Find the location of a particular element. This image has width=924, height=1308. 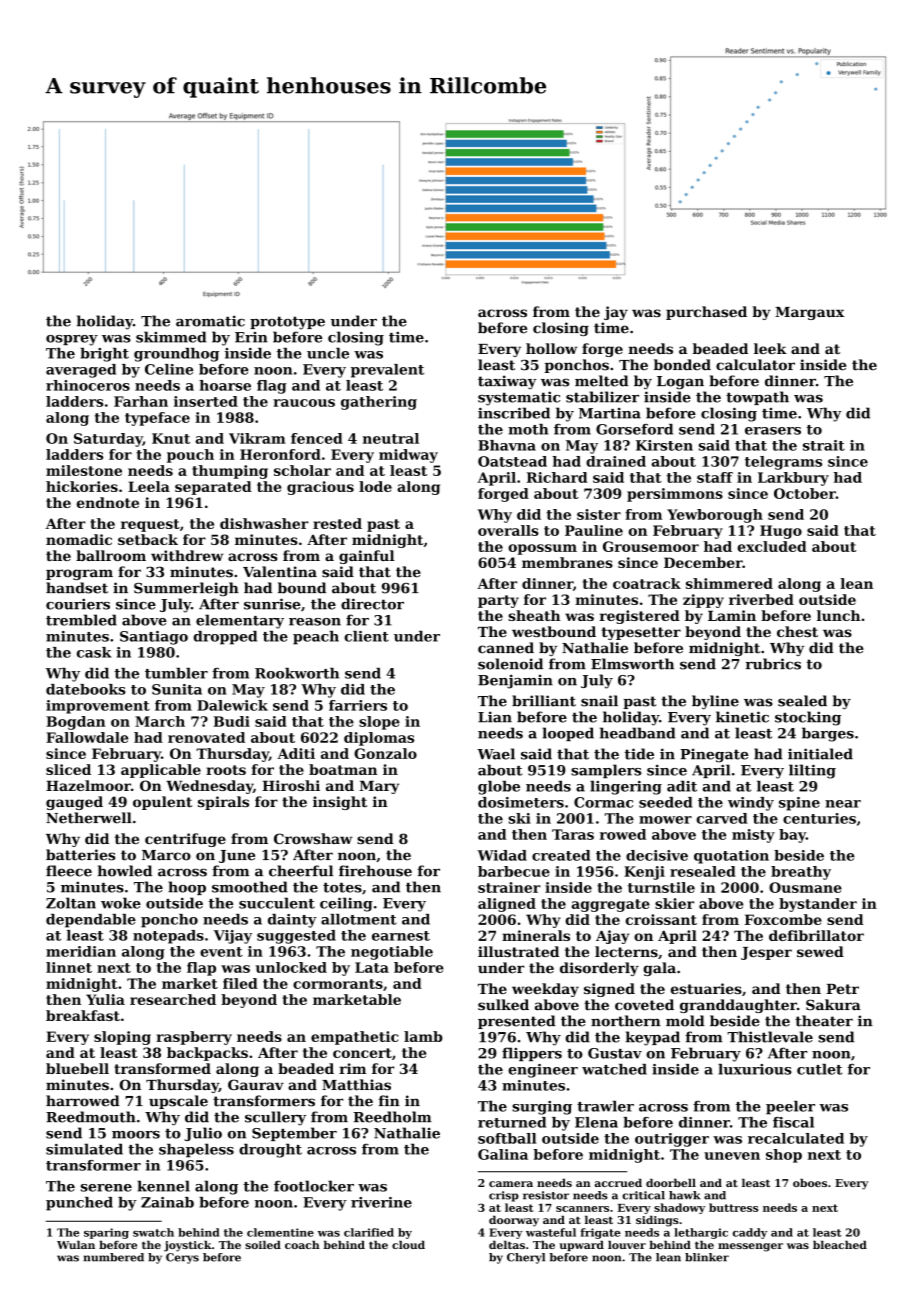

Ajay is located at coordinates (613, 937).
